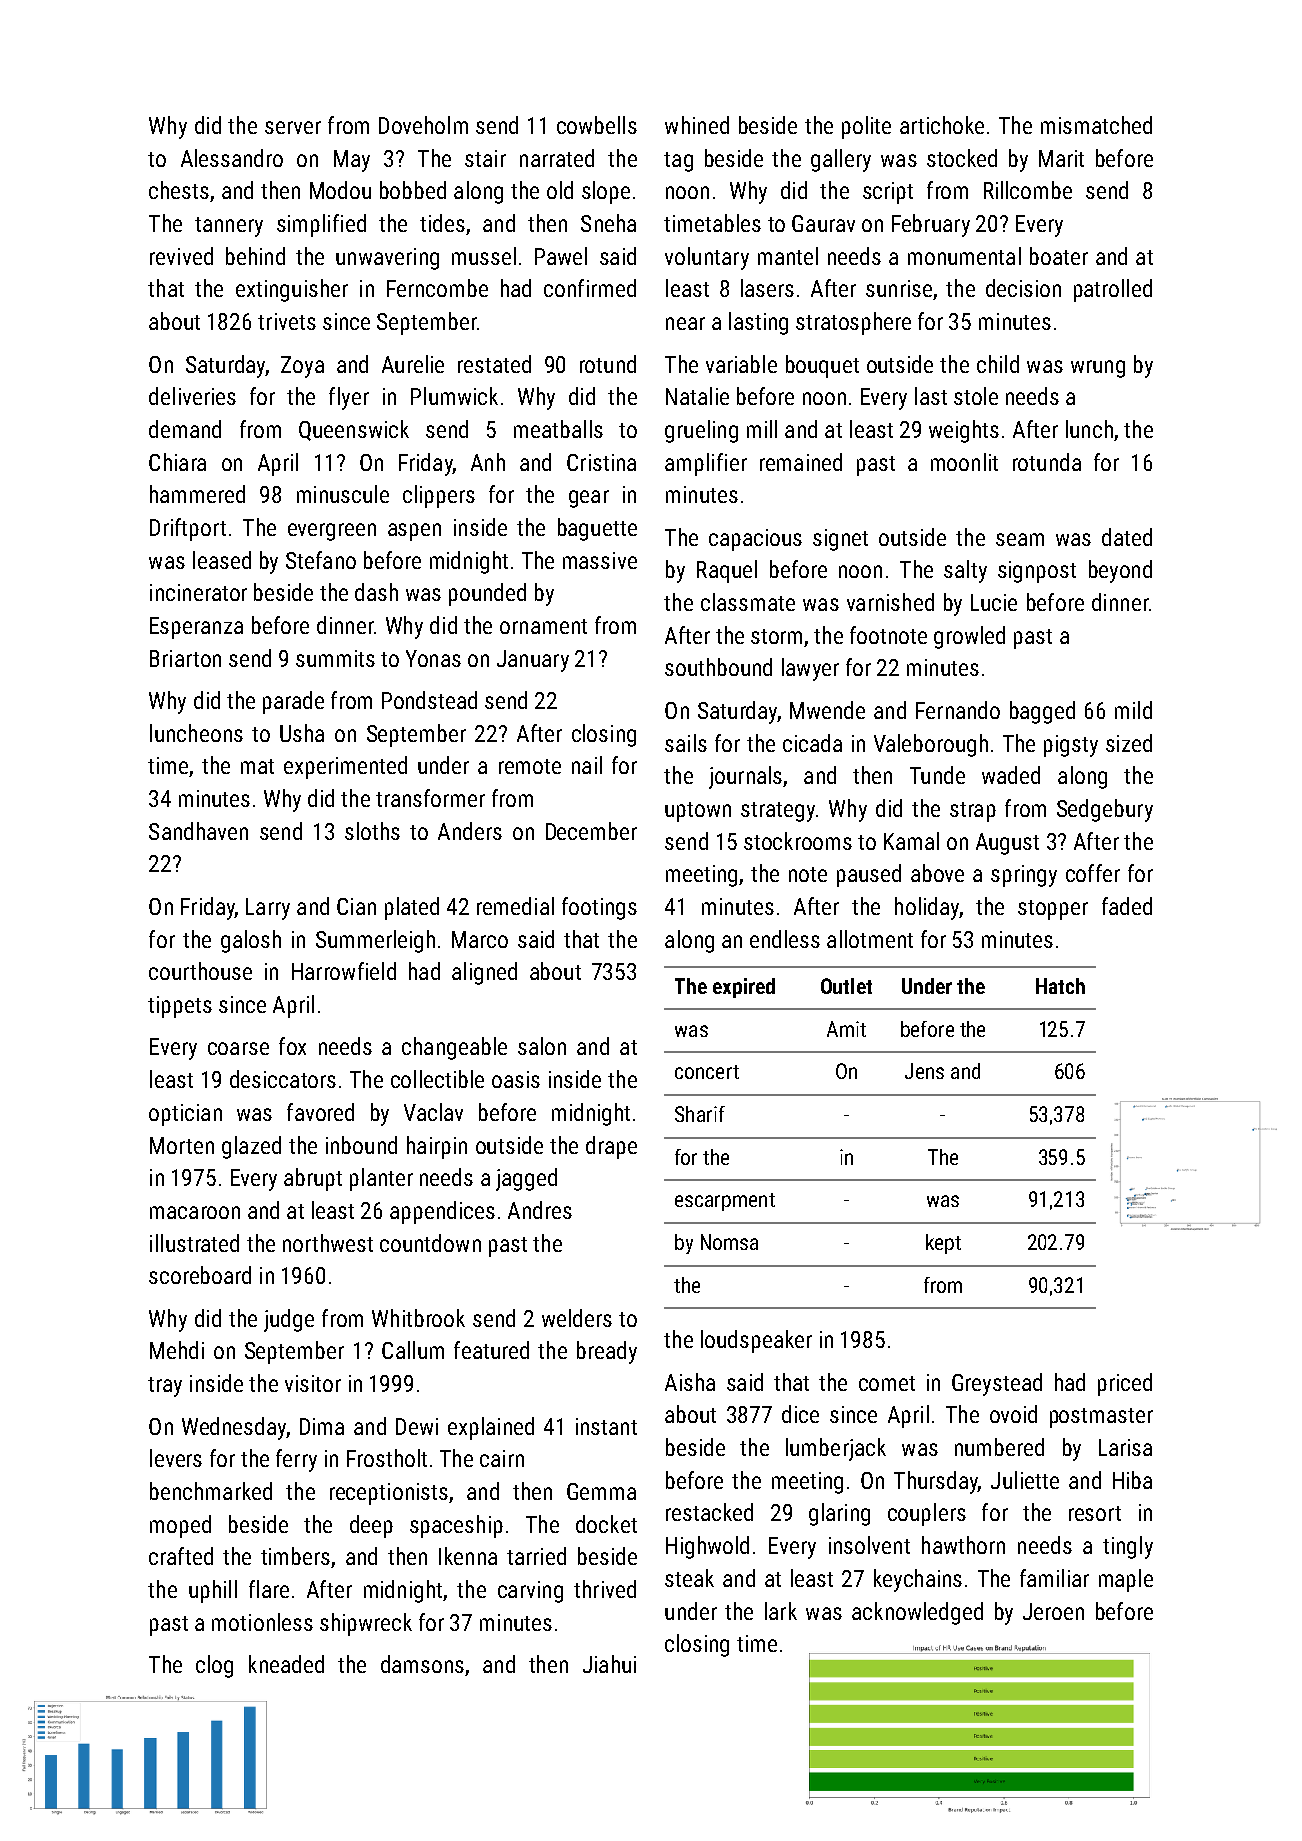 This screenshot has height=1841, width=1302. What do you see at coordinates (198, 831) in the screenshot?
I see `Sandhaven` at bounding box center [198, 831].
